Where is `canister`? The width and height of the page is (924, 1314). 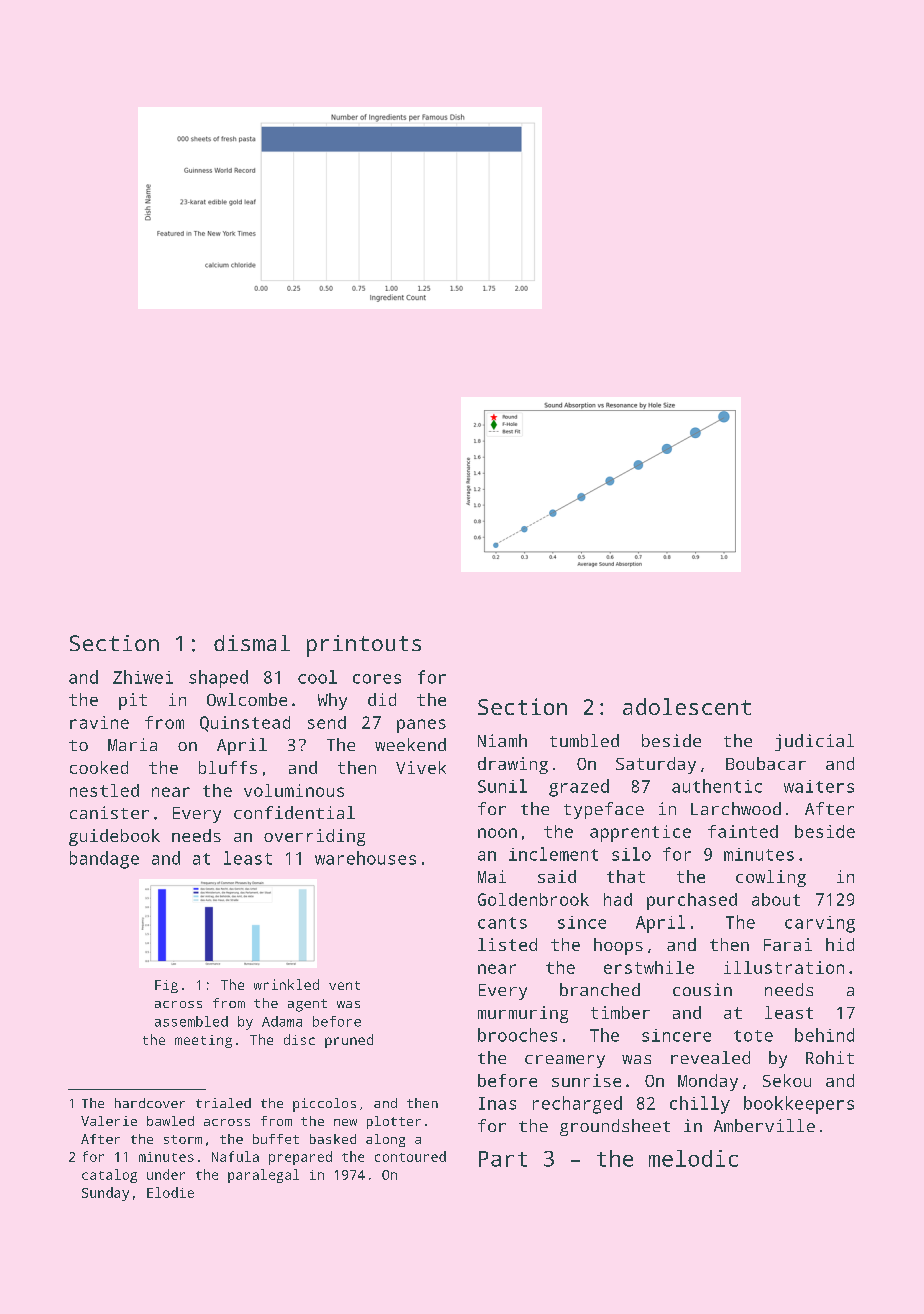
canister is located at coordinates (109, 812).
